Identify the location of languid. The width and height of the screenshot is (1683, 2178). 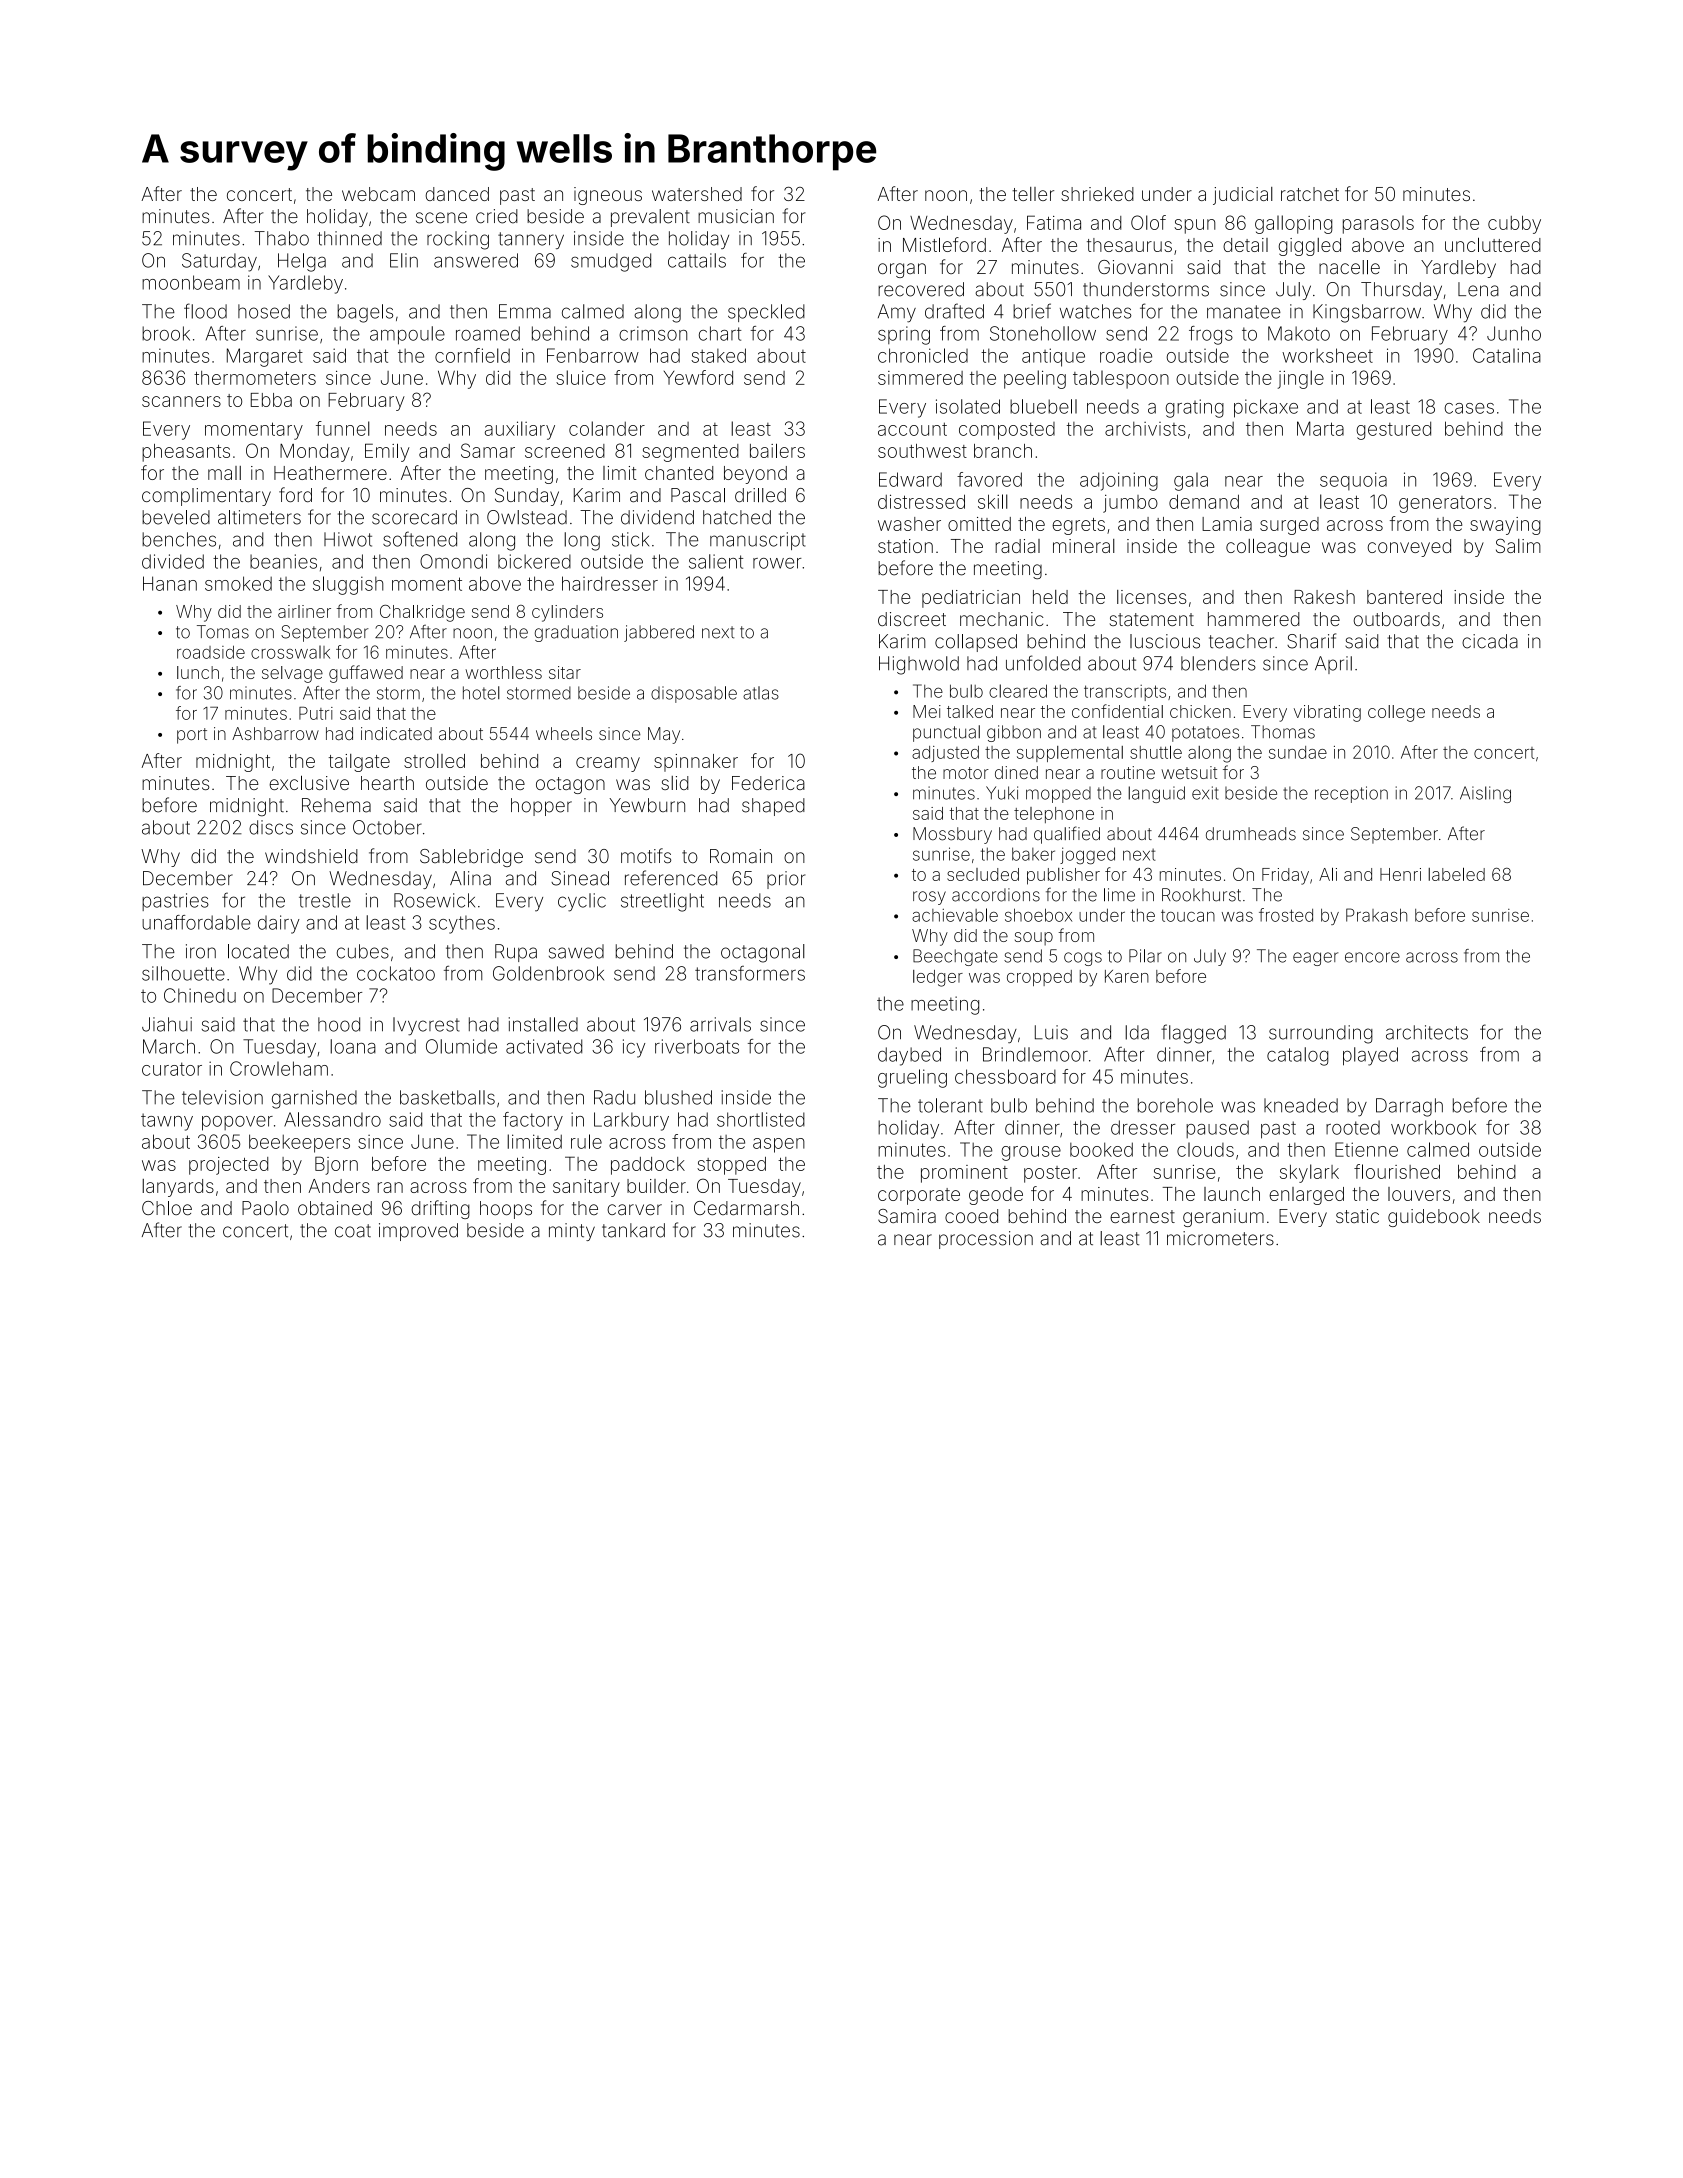
(1156, 794).
